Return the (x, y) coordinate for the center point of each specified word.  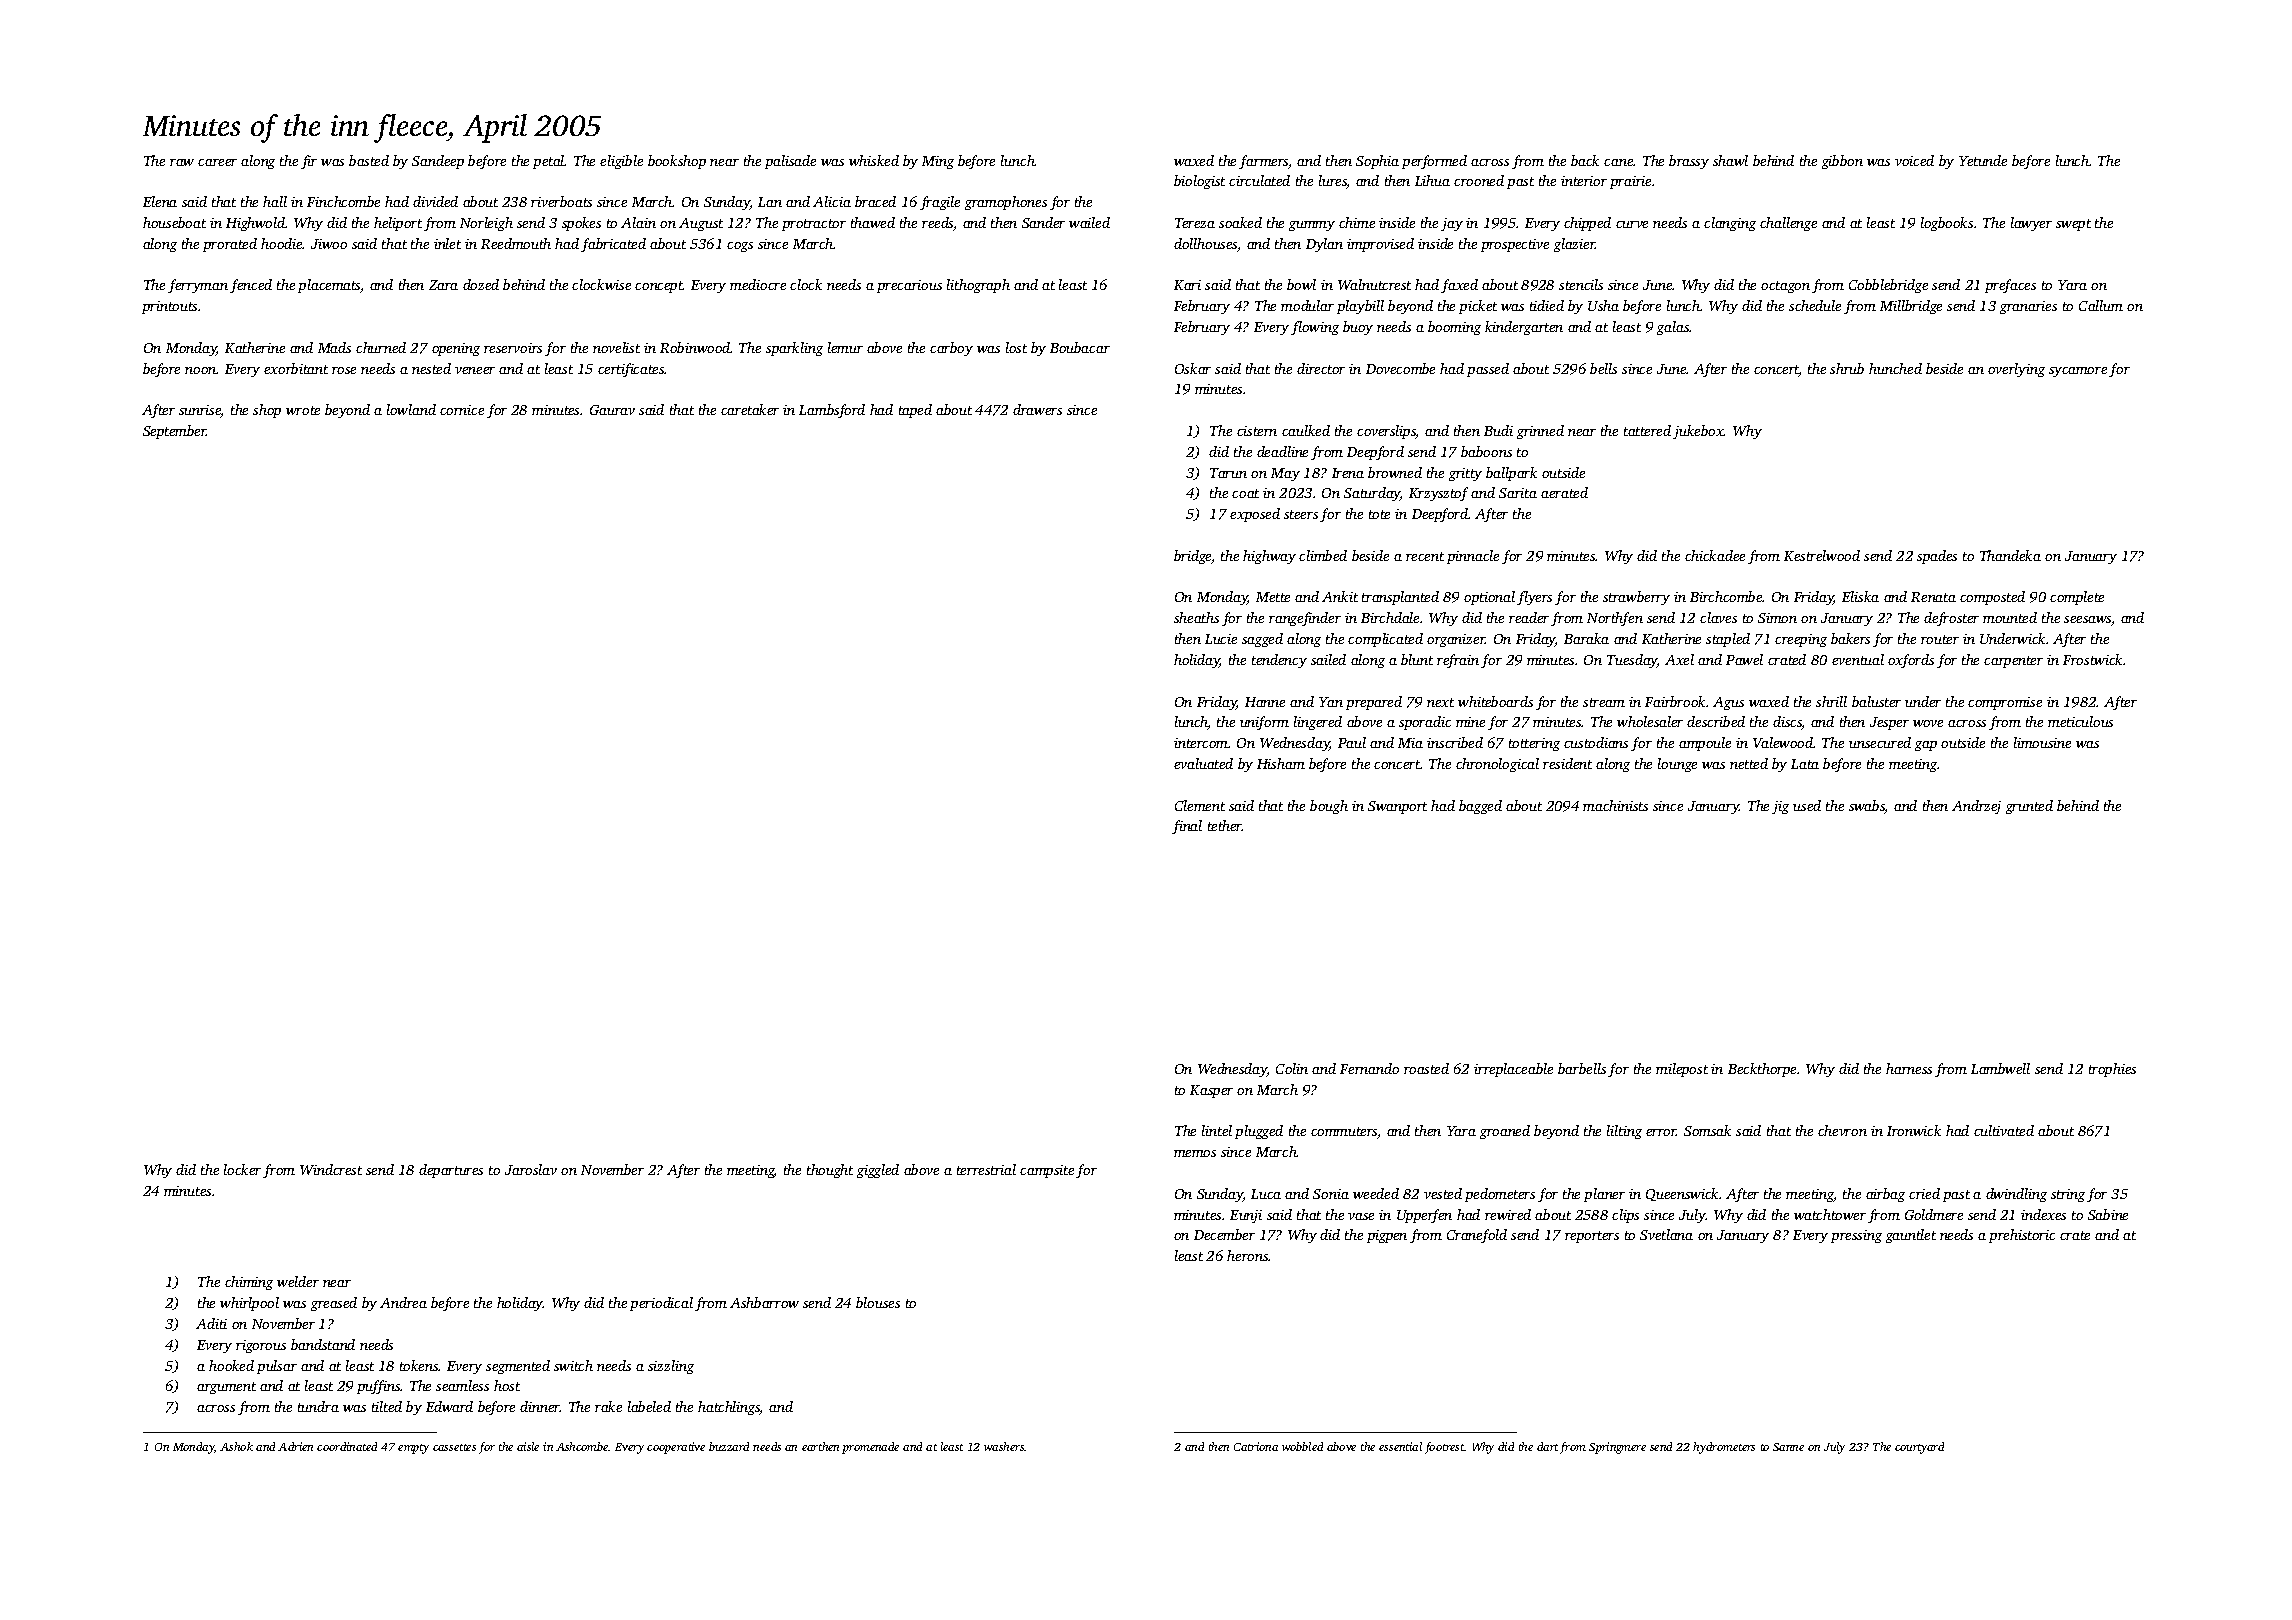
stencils (1581, 284)
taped (915, 411)
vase (1361, 1216)
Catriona (1256, 1446)
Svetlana (1666, 1234)
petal (549, 162)
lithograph (978, 286)
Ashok (236, 1446)
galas (1673, 328)
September (175, 432)
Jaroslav (531, 1169)
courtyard (1919, 1448)
